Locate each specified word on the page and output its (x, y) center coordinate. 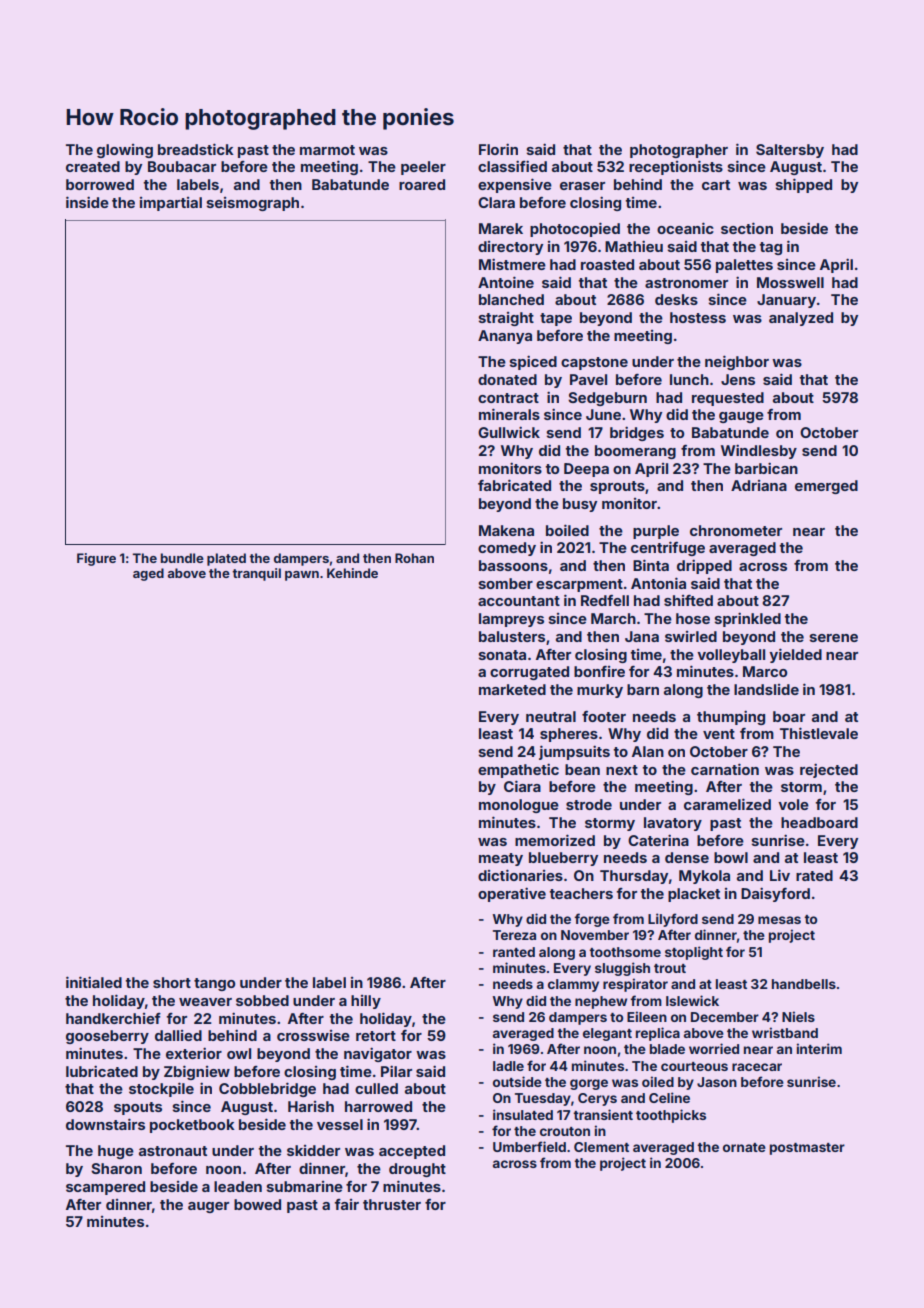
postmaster (807, 1149)
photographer (679, 151)
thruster (392, 1204)
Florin (498, 149)
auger (208, 1207)
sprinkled (747, 619)
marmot (327, 150)
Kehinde (352, 573)
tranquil (256, 574)
